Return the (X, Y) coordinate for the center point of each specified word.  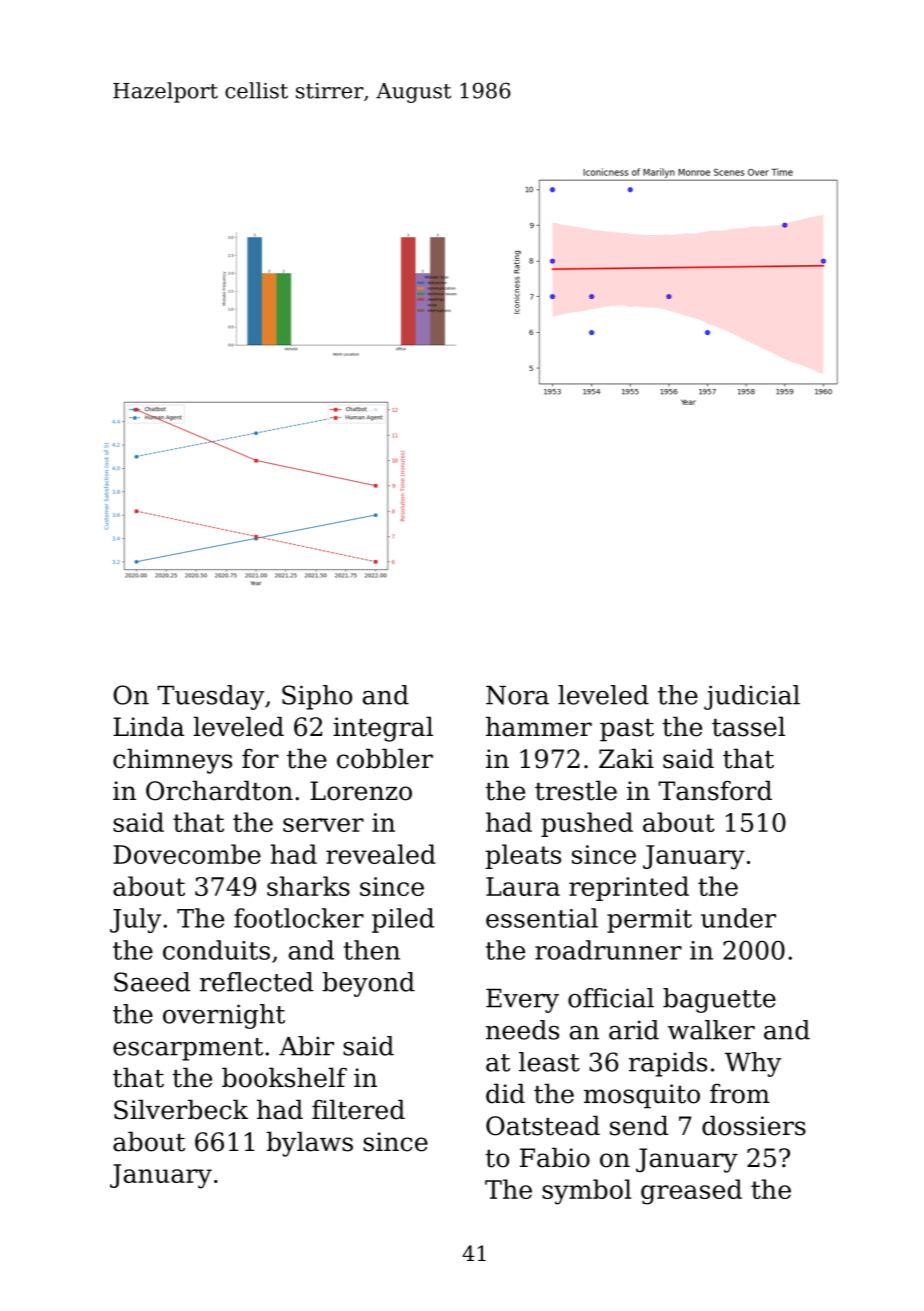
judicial (752, 697)
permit (649, 921)
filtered (358, 1109)
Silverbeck (181, 1109)
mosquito (642, 1096)
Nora (517, 695)
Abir (306, 1046)
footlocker (299, 918)
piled (403, 920)
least (549, 1062)
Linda (148, 726)
